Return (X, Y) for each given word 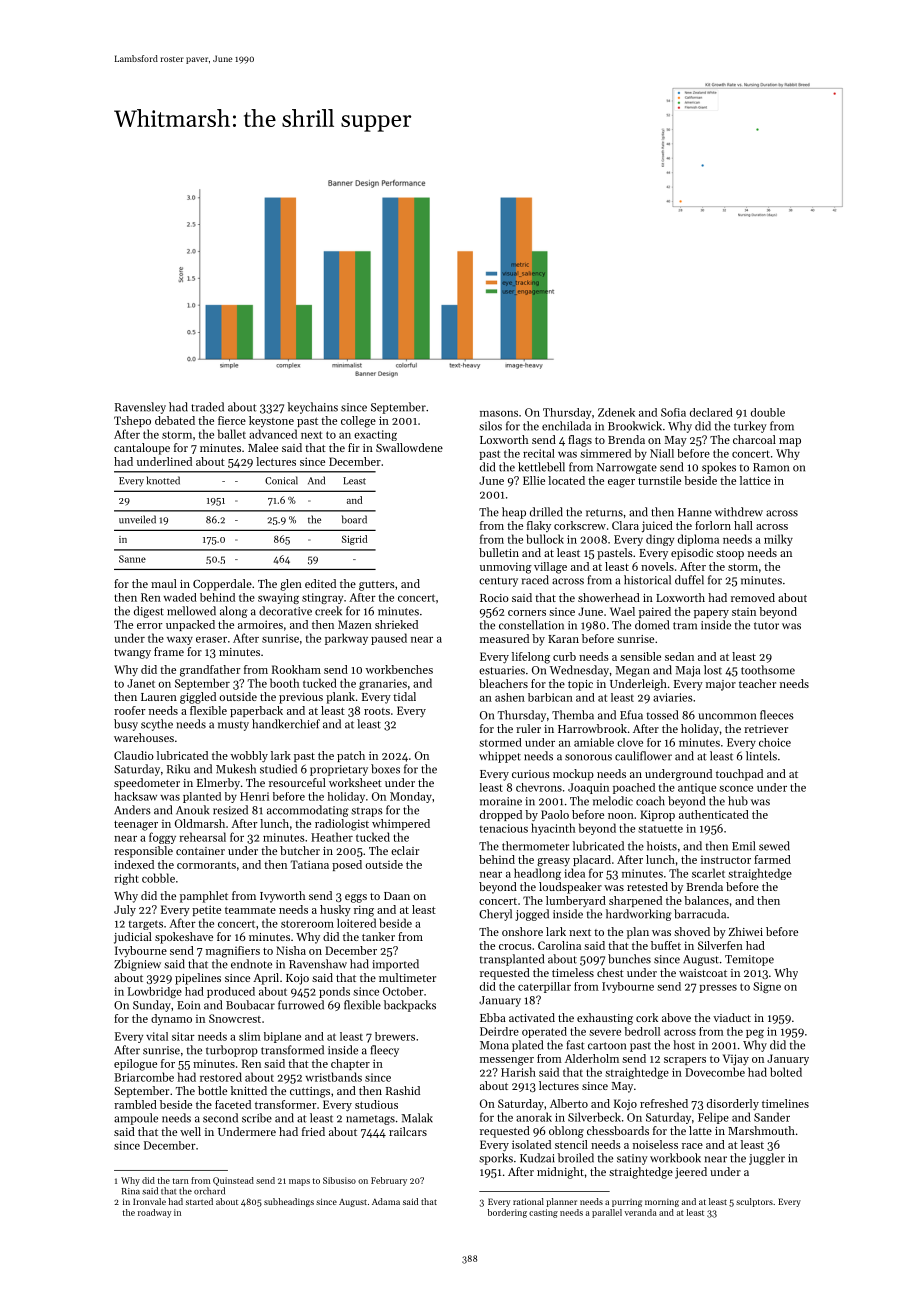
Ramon (771, 467)
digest (149, 612)
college (358, 422)
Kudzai (537, 1158)
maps (299, 1182)
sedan (679, 656)
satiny (632, 1159)
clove (630, 742)
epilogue (135, 1065)
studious (376, 1104)
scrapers (685, 1061)
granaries (383, 684)
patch (351, 756)
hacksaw (135, 796)
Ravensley (140, 408)
